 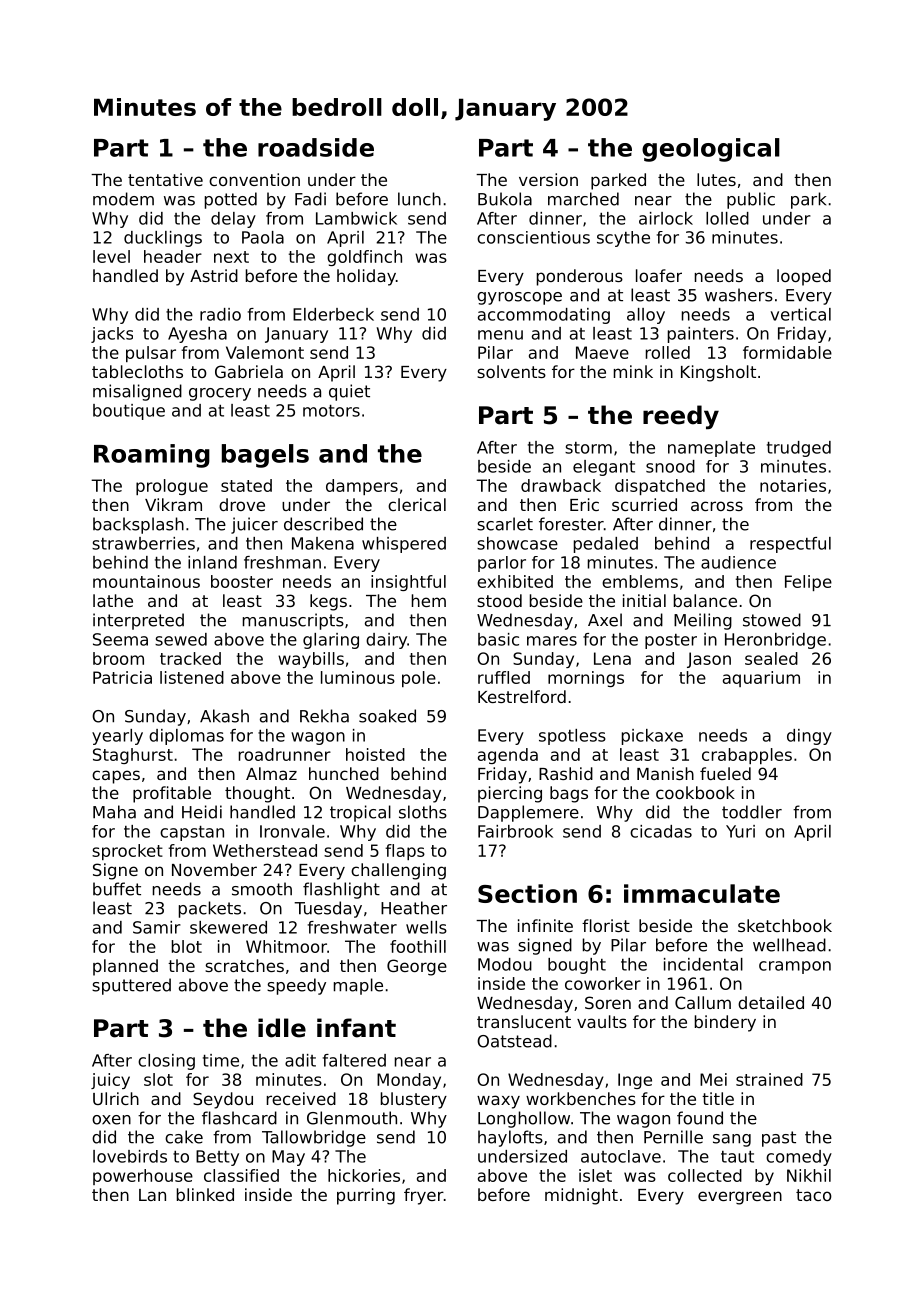 What do you see at coordinates (500, 335) in the image?
I see `menu` at bounding box center [500, 335].
